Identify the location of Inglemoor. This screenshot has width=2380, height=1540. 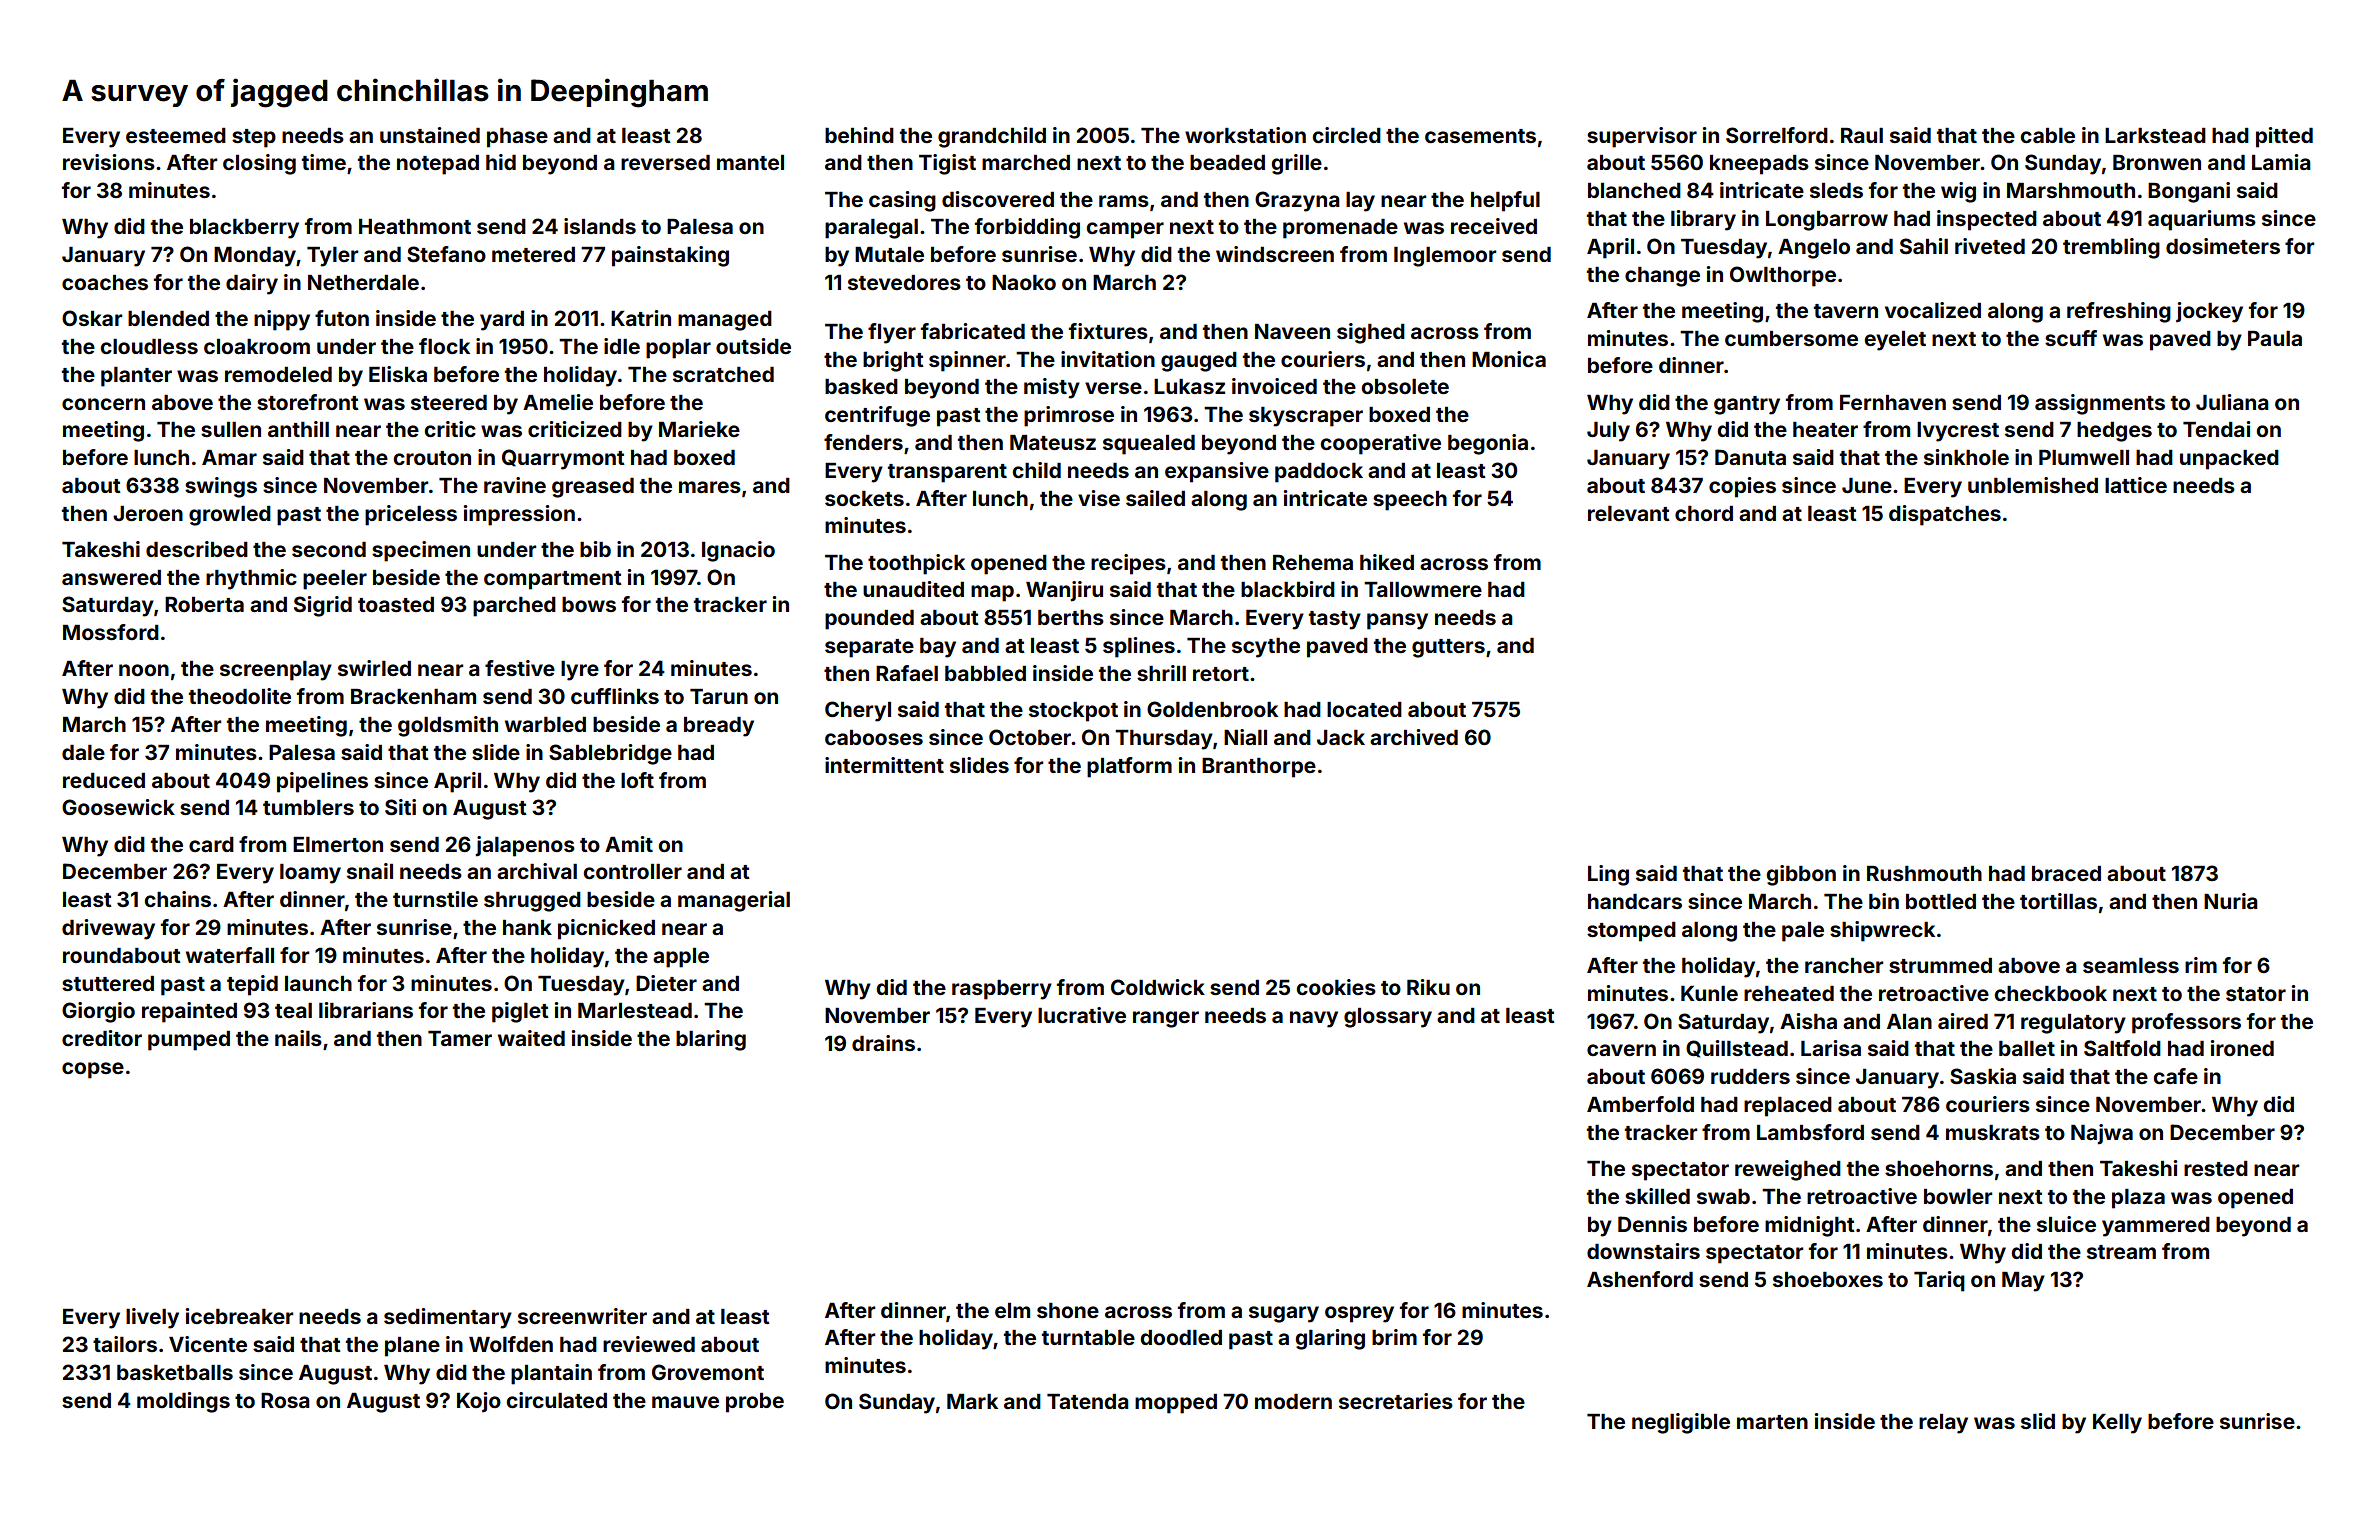
(1445, 257).
